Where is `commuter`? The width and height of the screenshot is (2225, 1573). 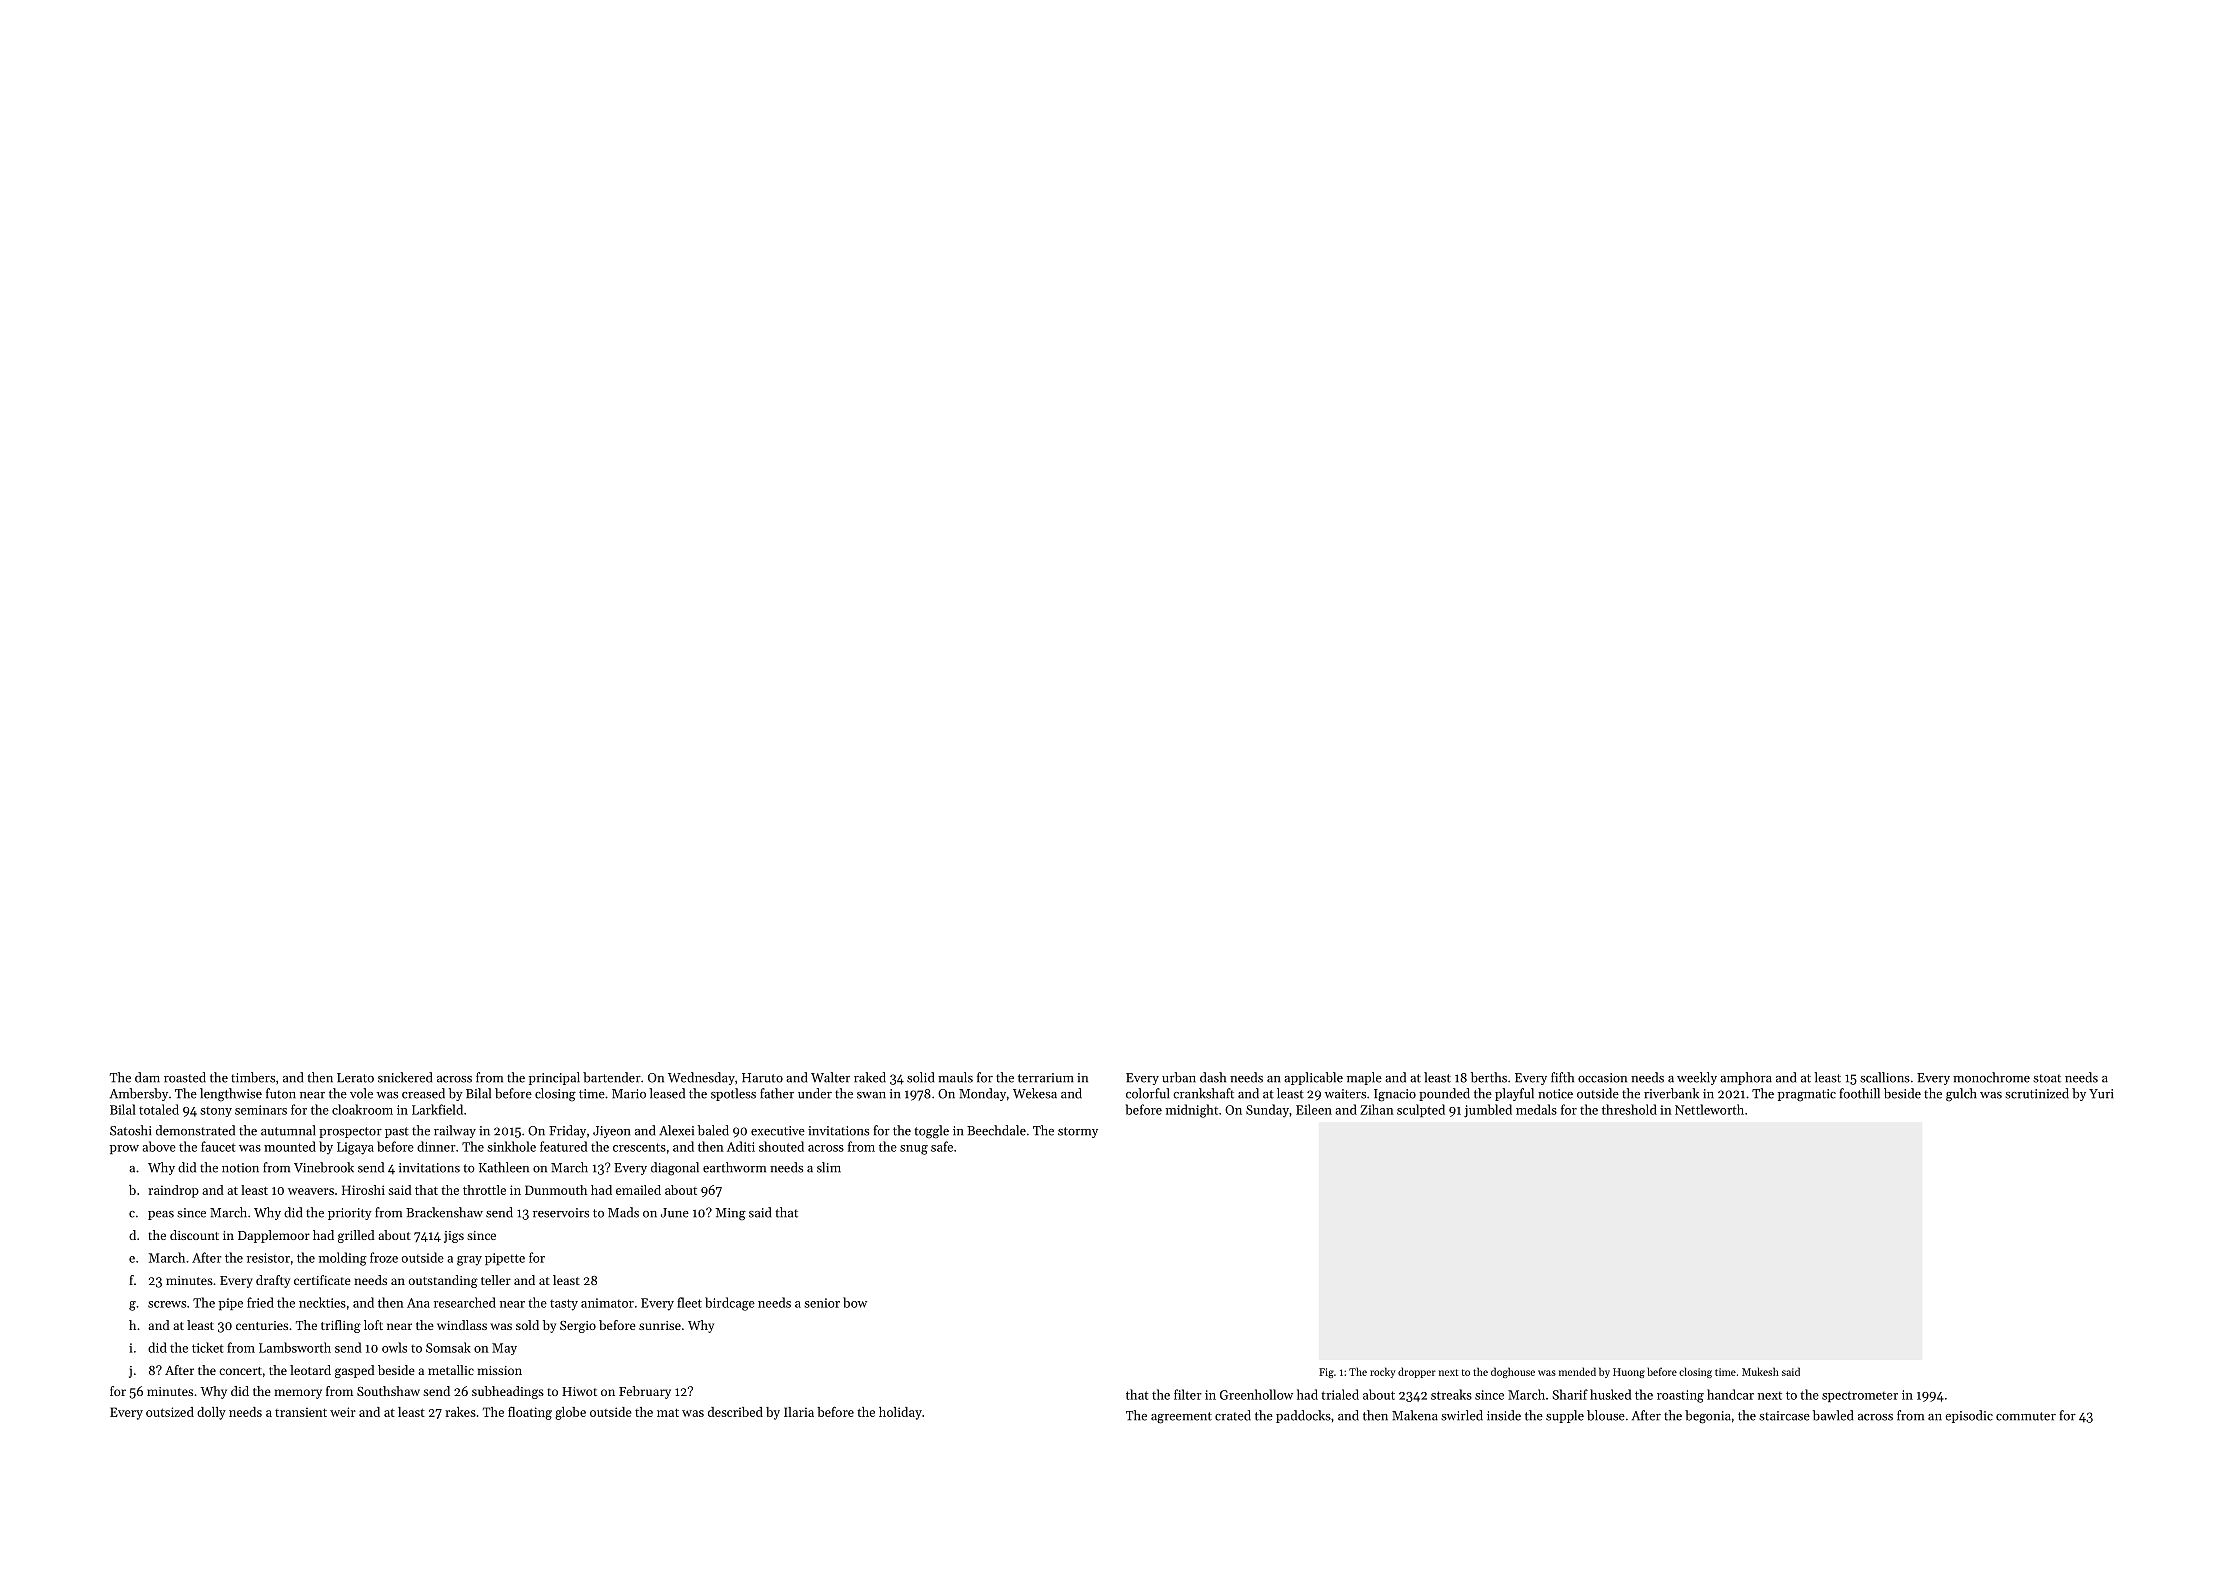 commuter is located at coordinates (2026, 1416).
